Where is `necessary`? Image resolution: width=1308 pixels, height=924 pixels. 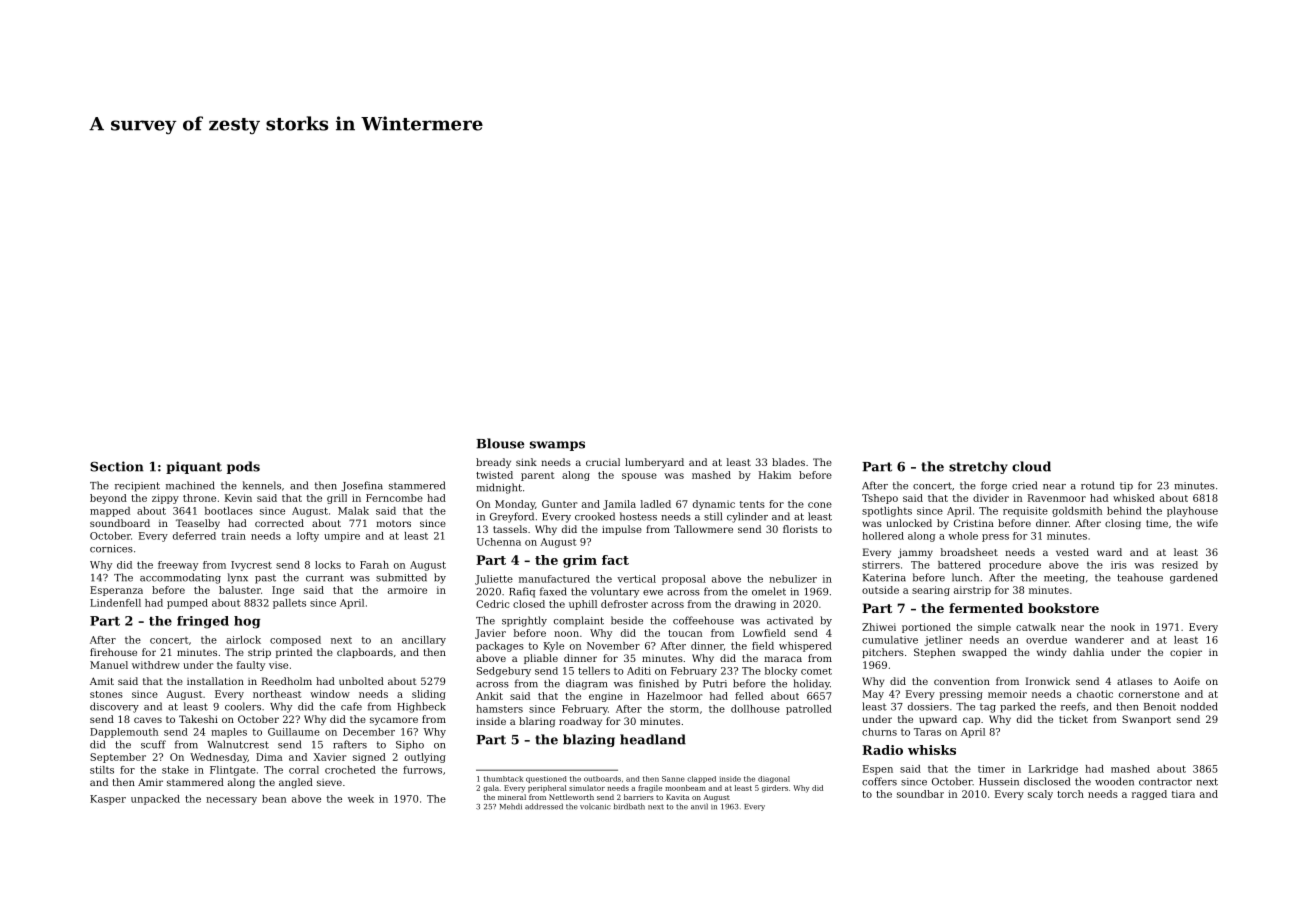
necessary is located at coordinates (231, 801).
